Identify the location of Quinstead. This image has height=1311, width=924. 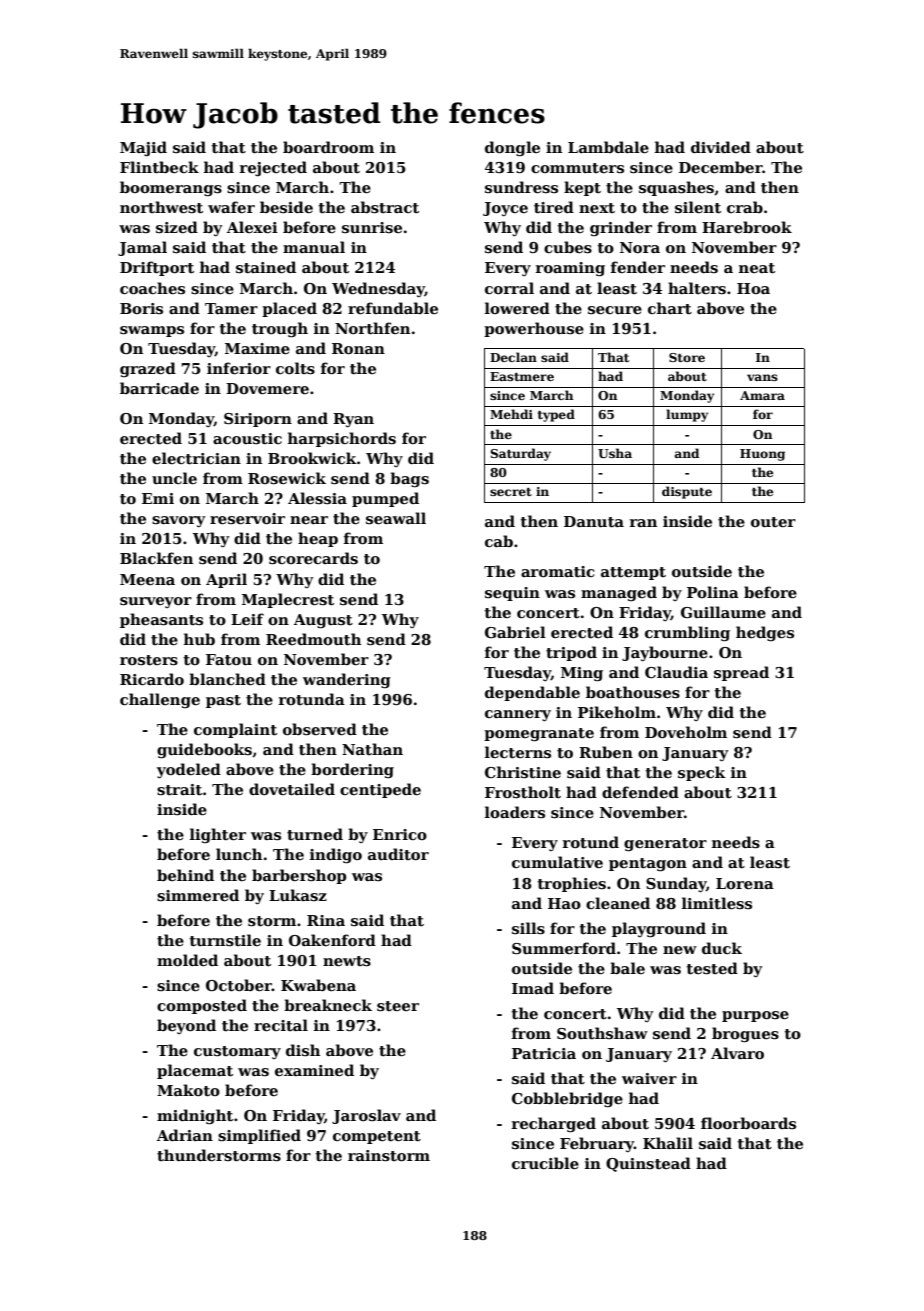
(648, 1164).
